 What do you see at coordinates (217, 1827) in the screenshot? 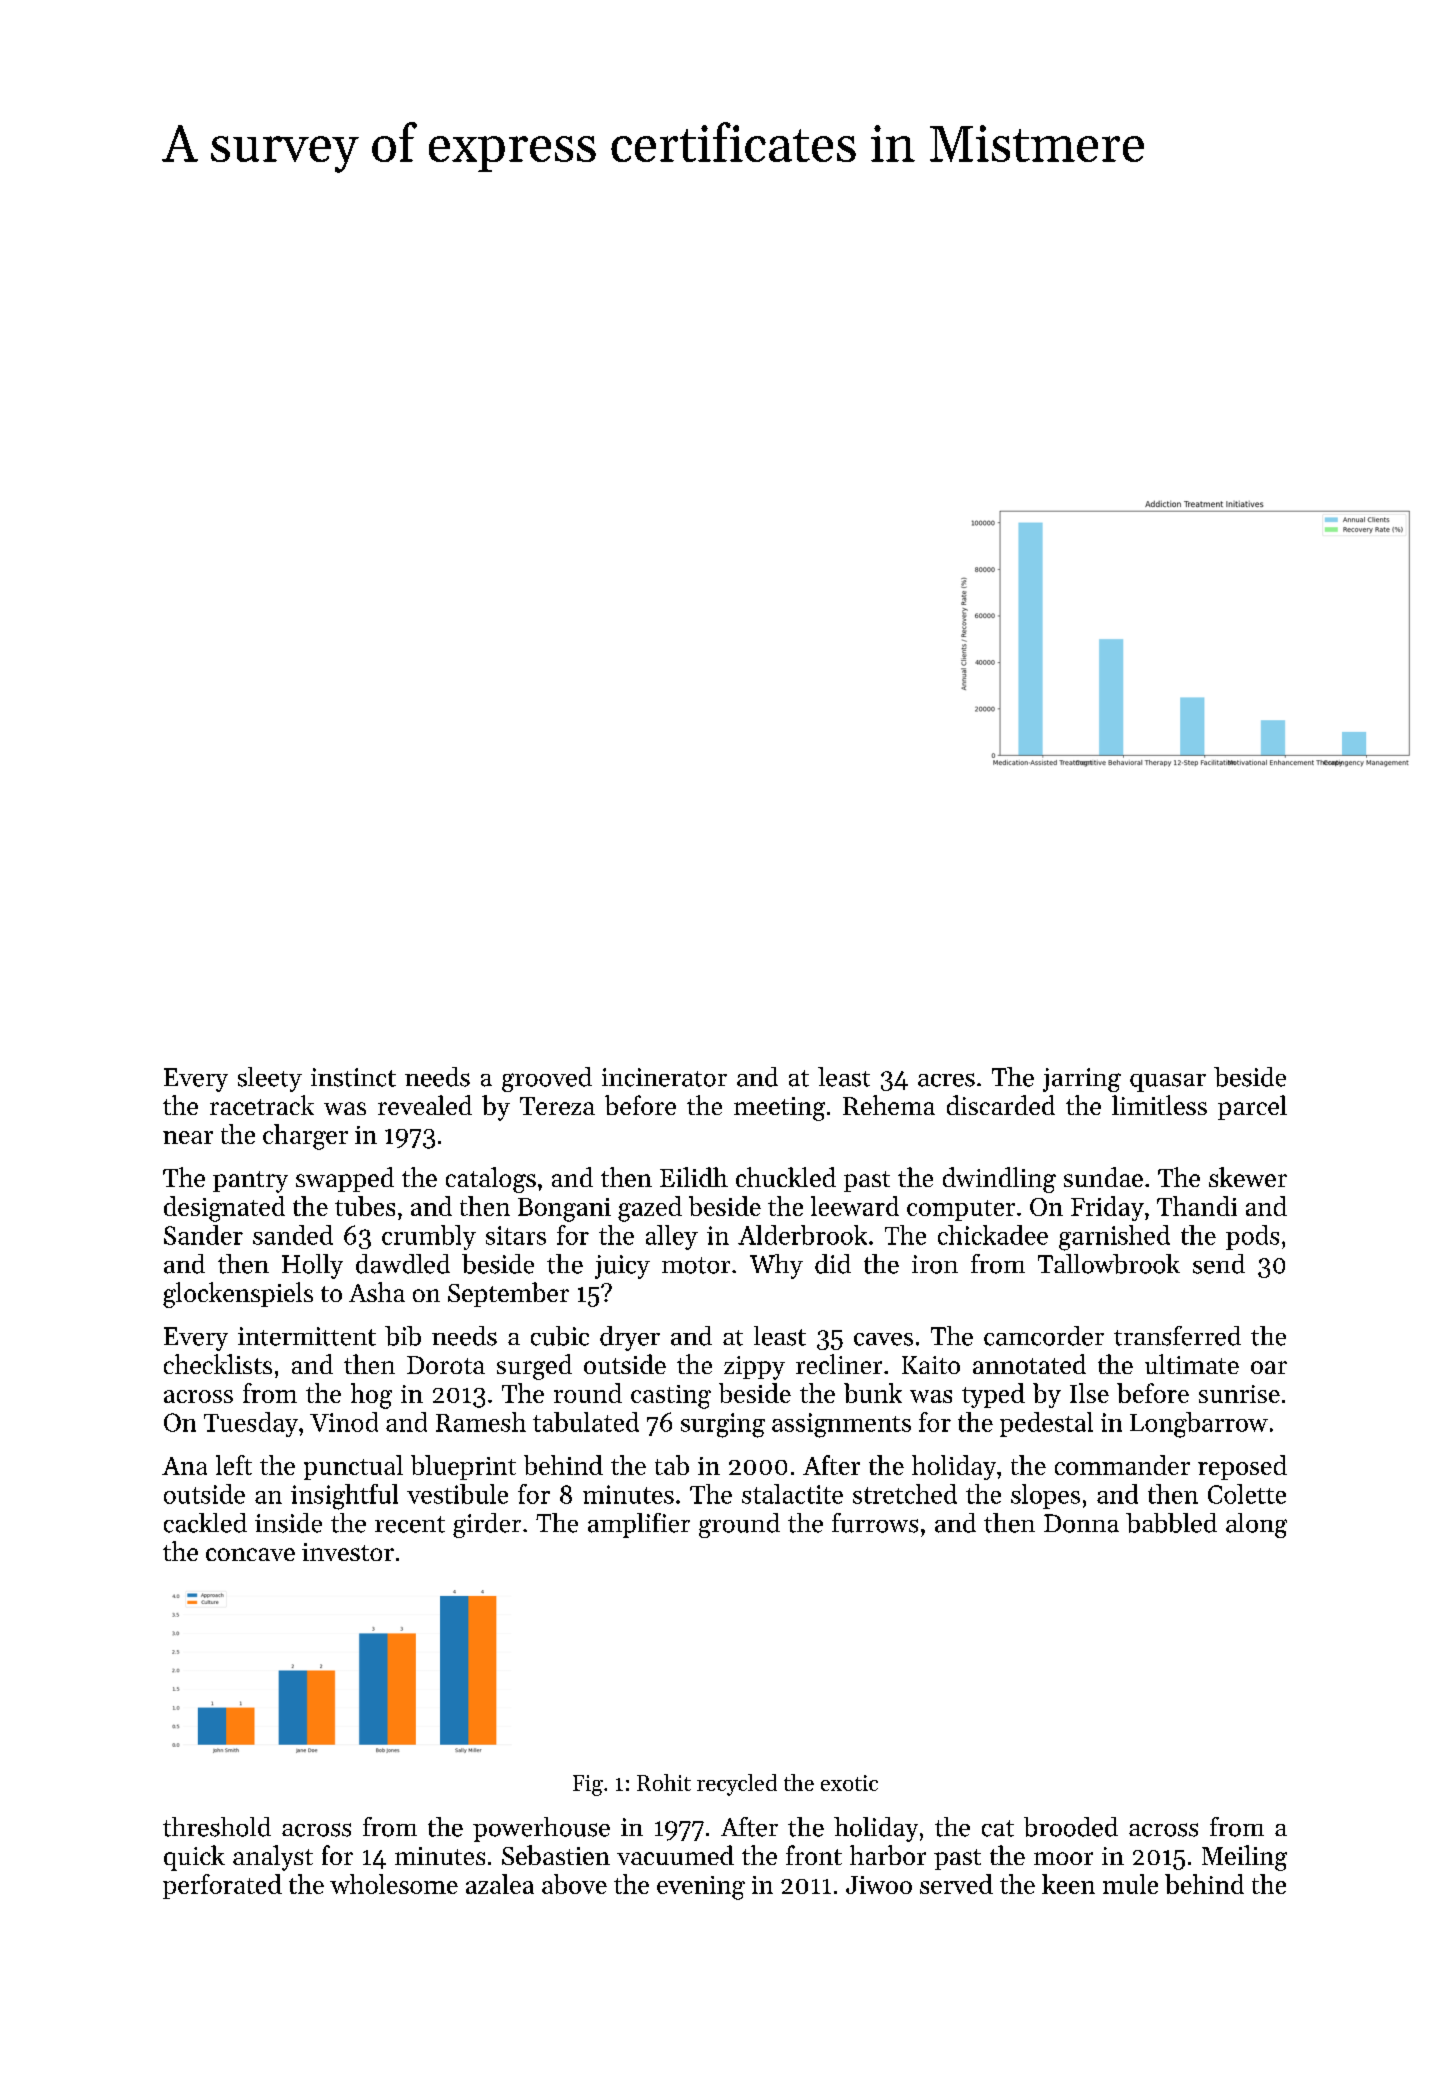
I see `threshold` at bounding box center [217, 1827].
